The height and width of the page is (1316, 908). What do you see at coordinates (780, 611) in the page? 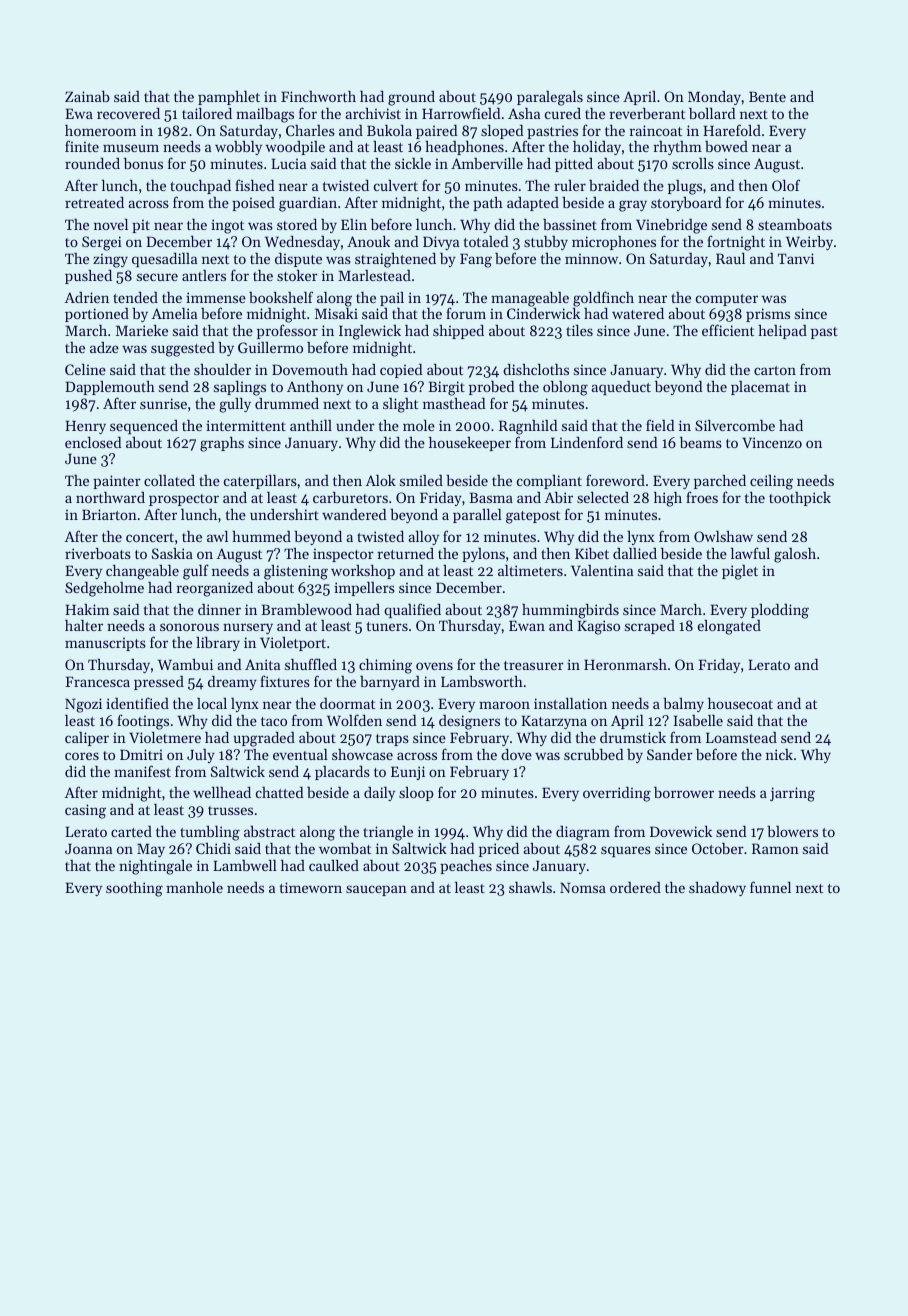
I see `plodding` at bounding box center [780, 611].
